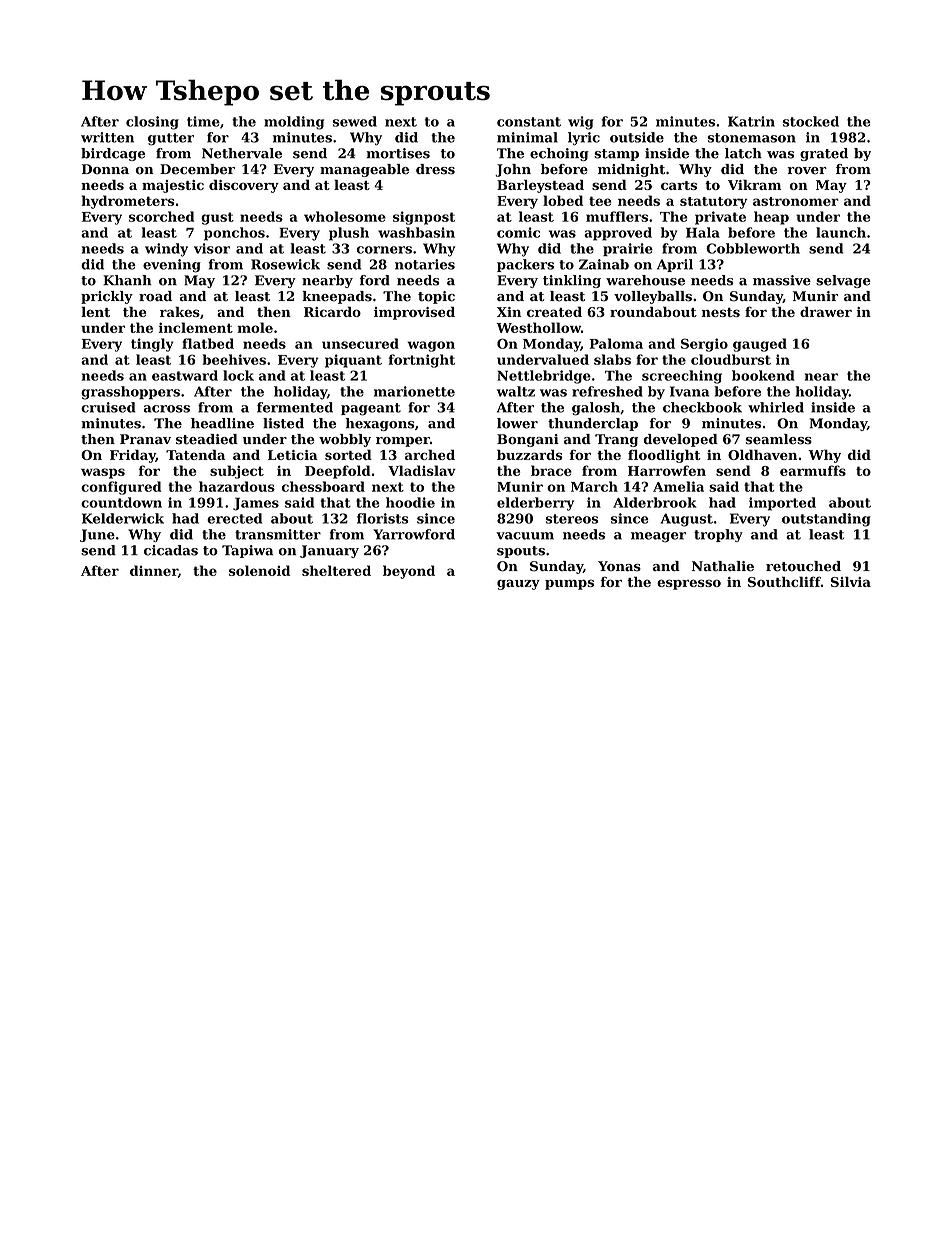 The height and width of the document is (1233, 952). I want to click on gauzy, so click(518, 584).
